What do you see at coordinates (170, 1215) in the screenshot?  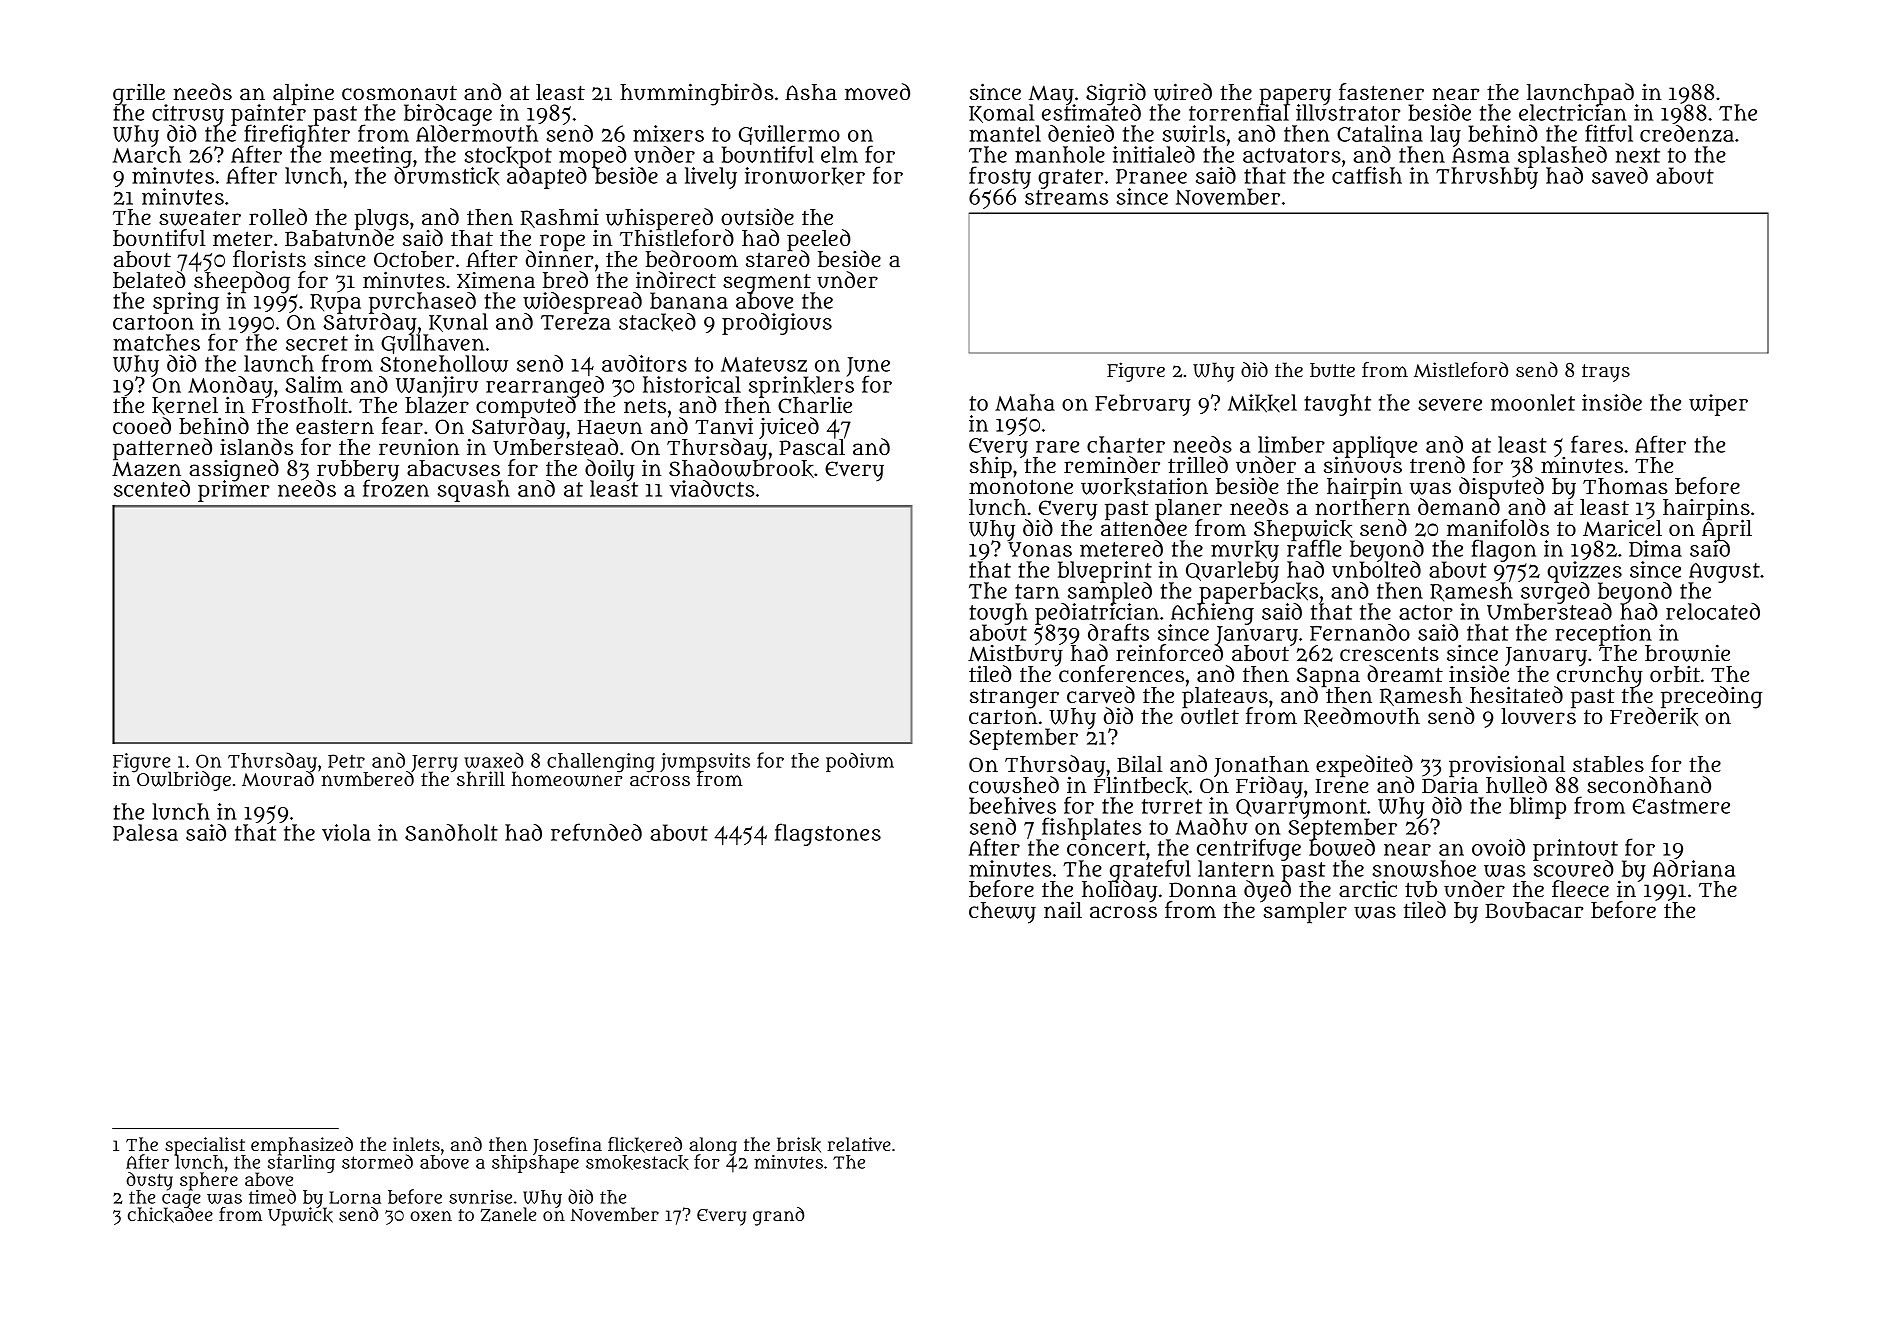 I see `chickadee` at bounding box center [170, 1215].
